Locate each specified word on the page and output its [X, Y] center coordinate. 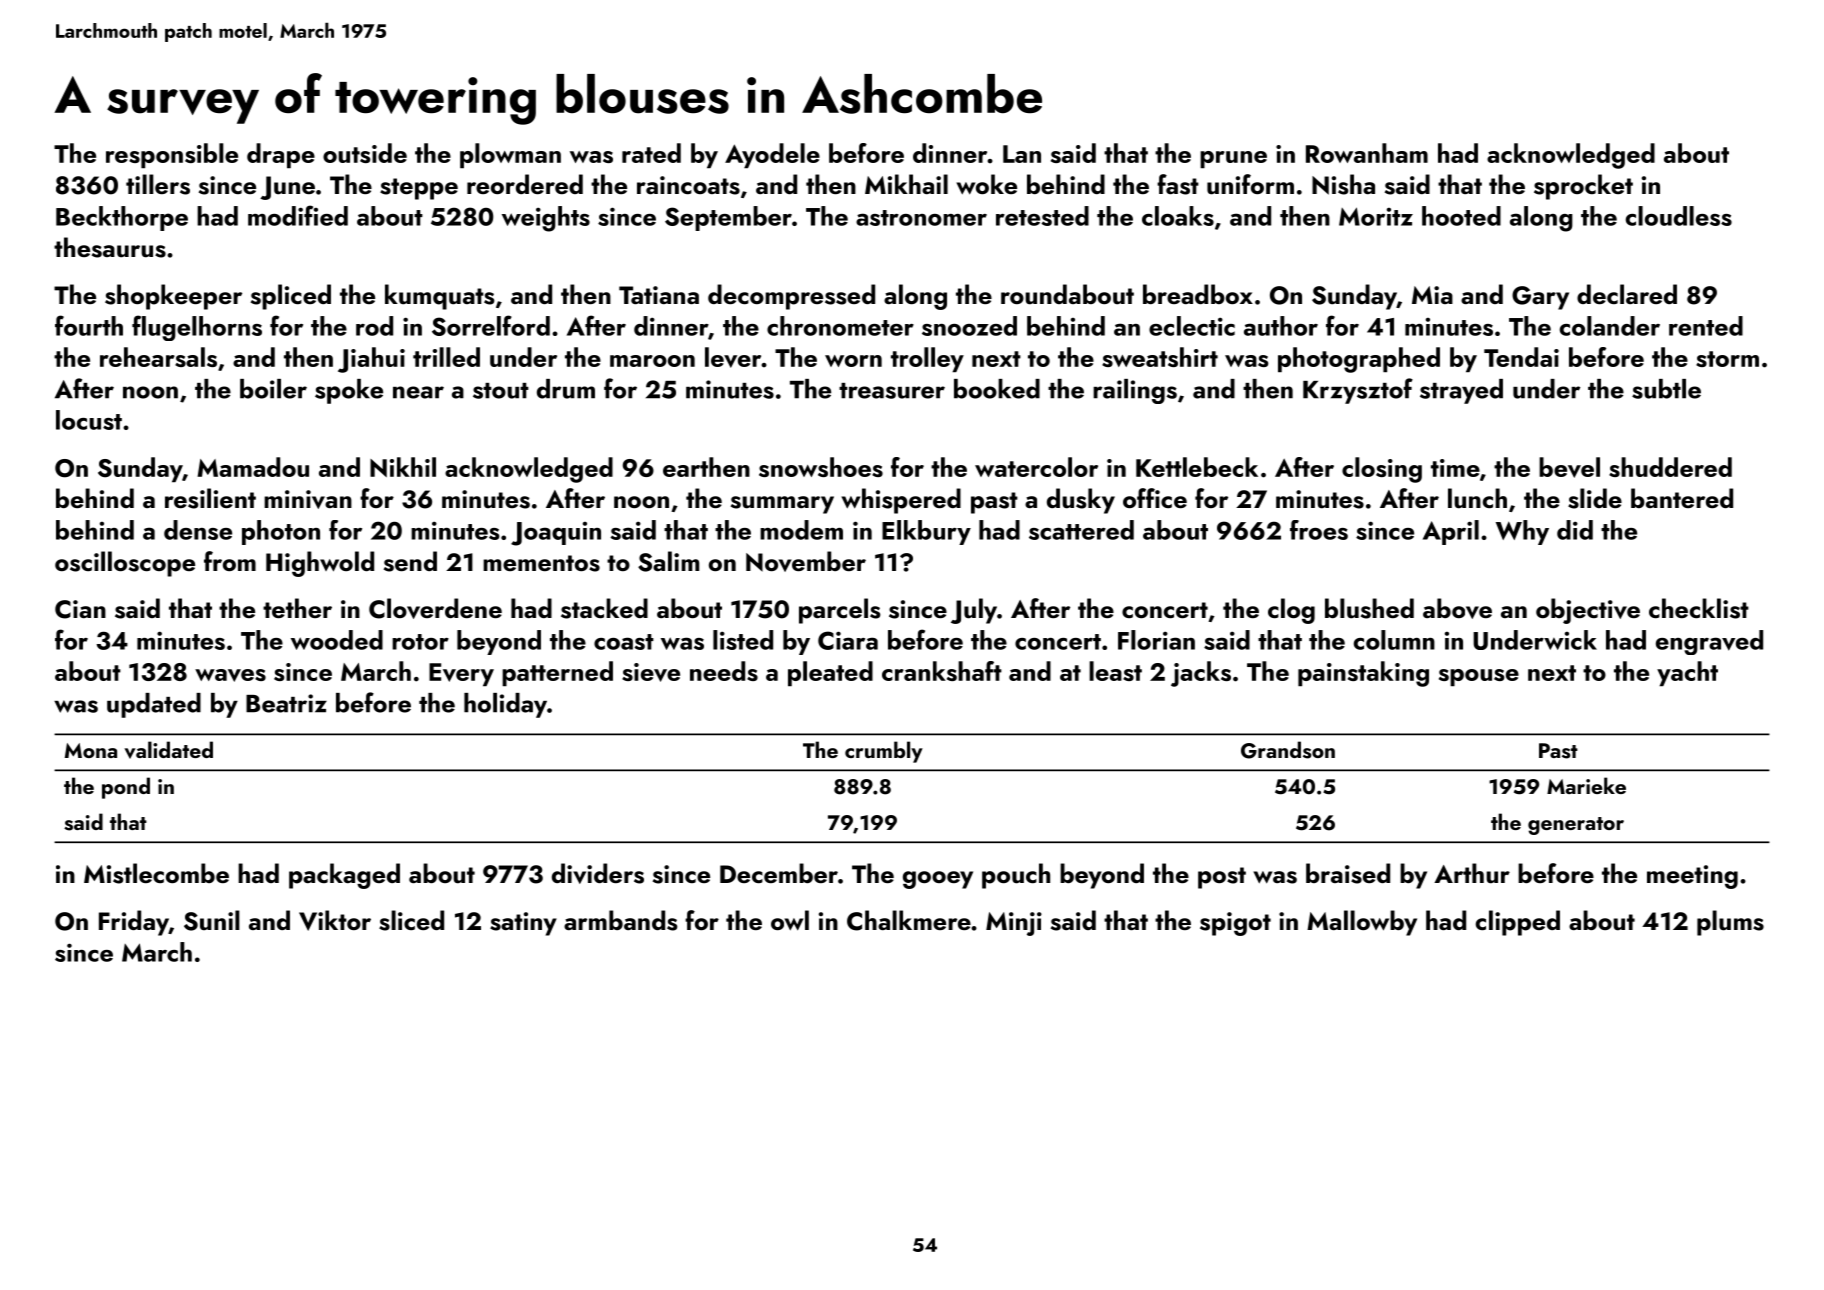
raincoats [688, 185]
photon [281, 532]
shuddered [1670, 467]
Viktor [335, 920]
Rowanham [1367, 153]
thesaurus [110, 247]
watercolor [1036, 467]
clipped [1518, 923]
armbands [620, 920]
